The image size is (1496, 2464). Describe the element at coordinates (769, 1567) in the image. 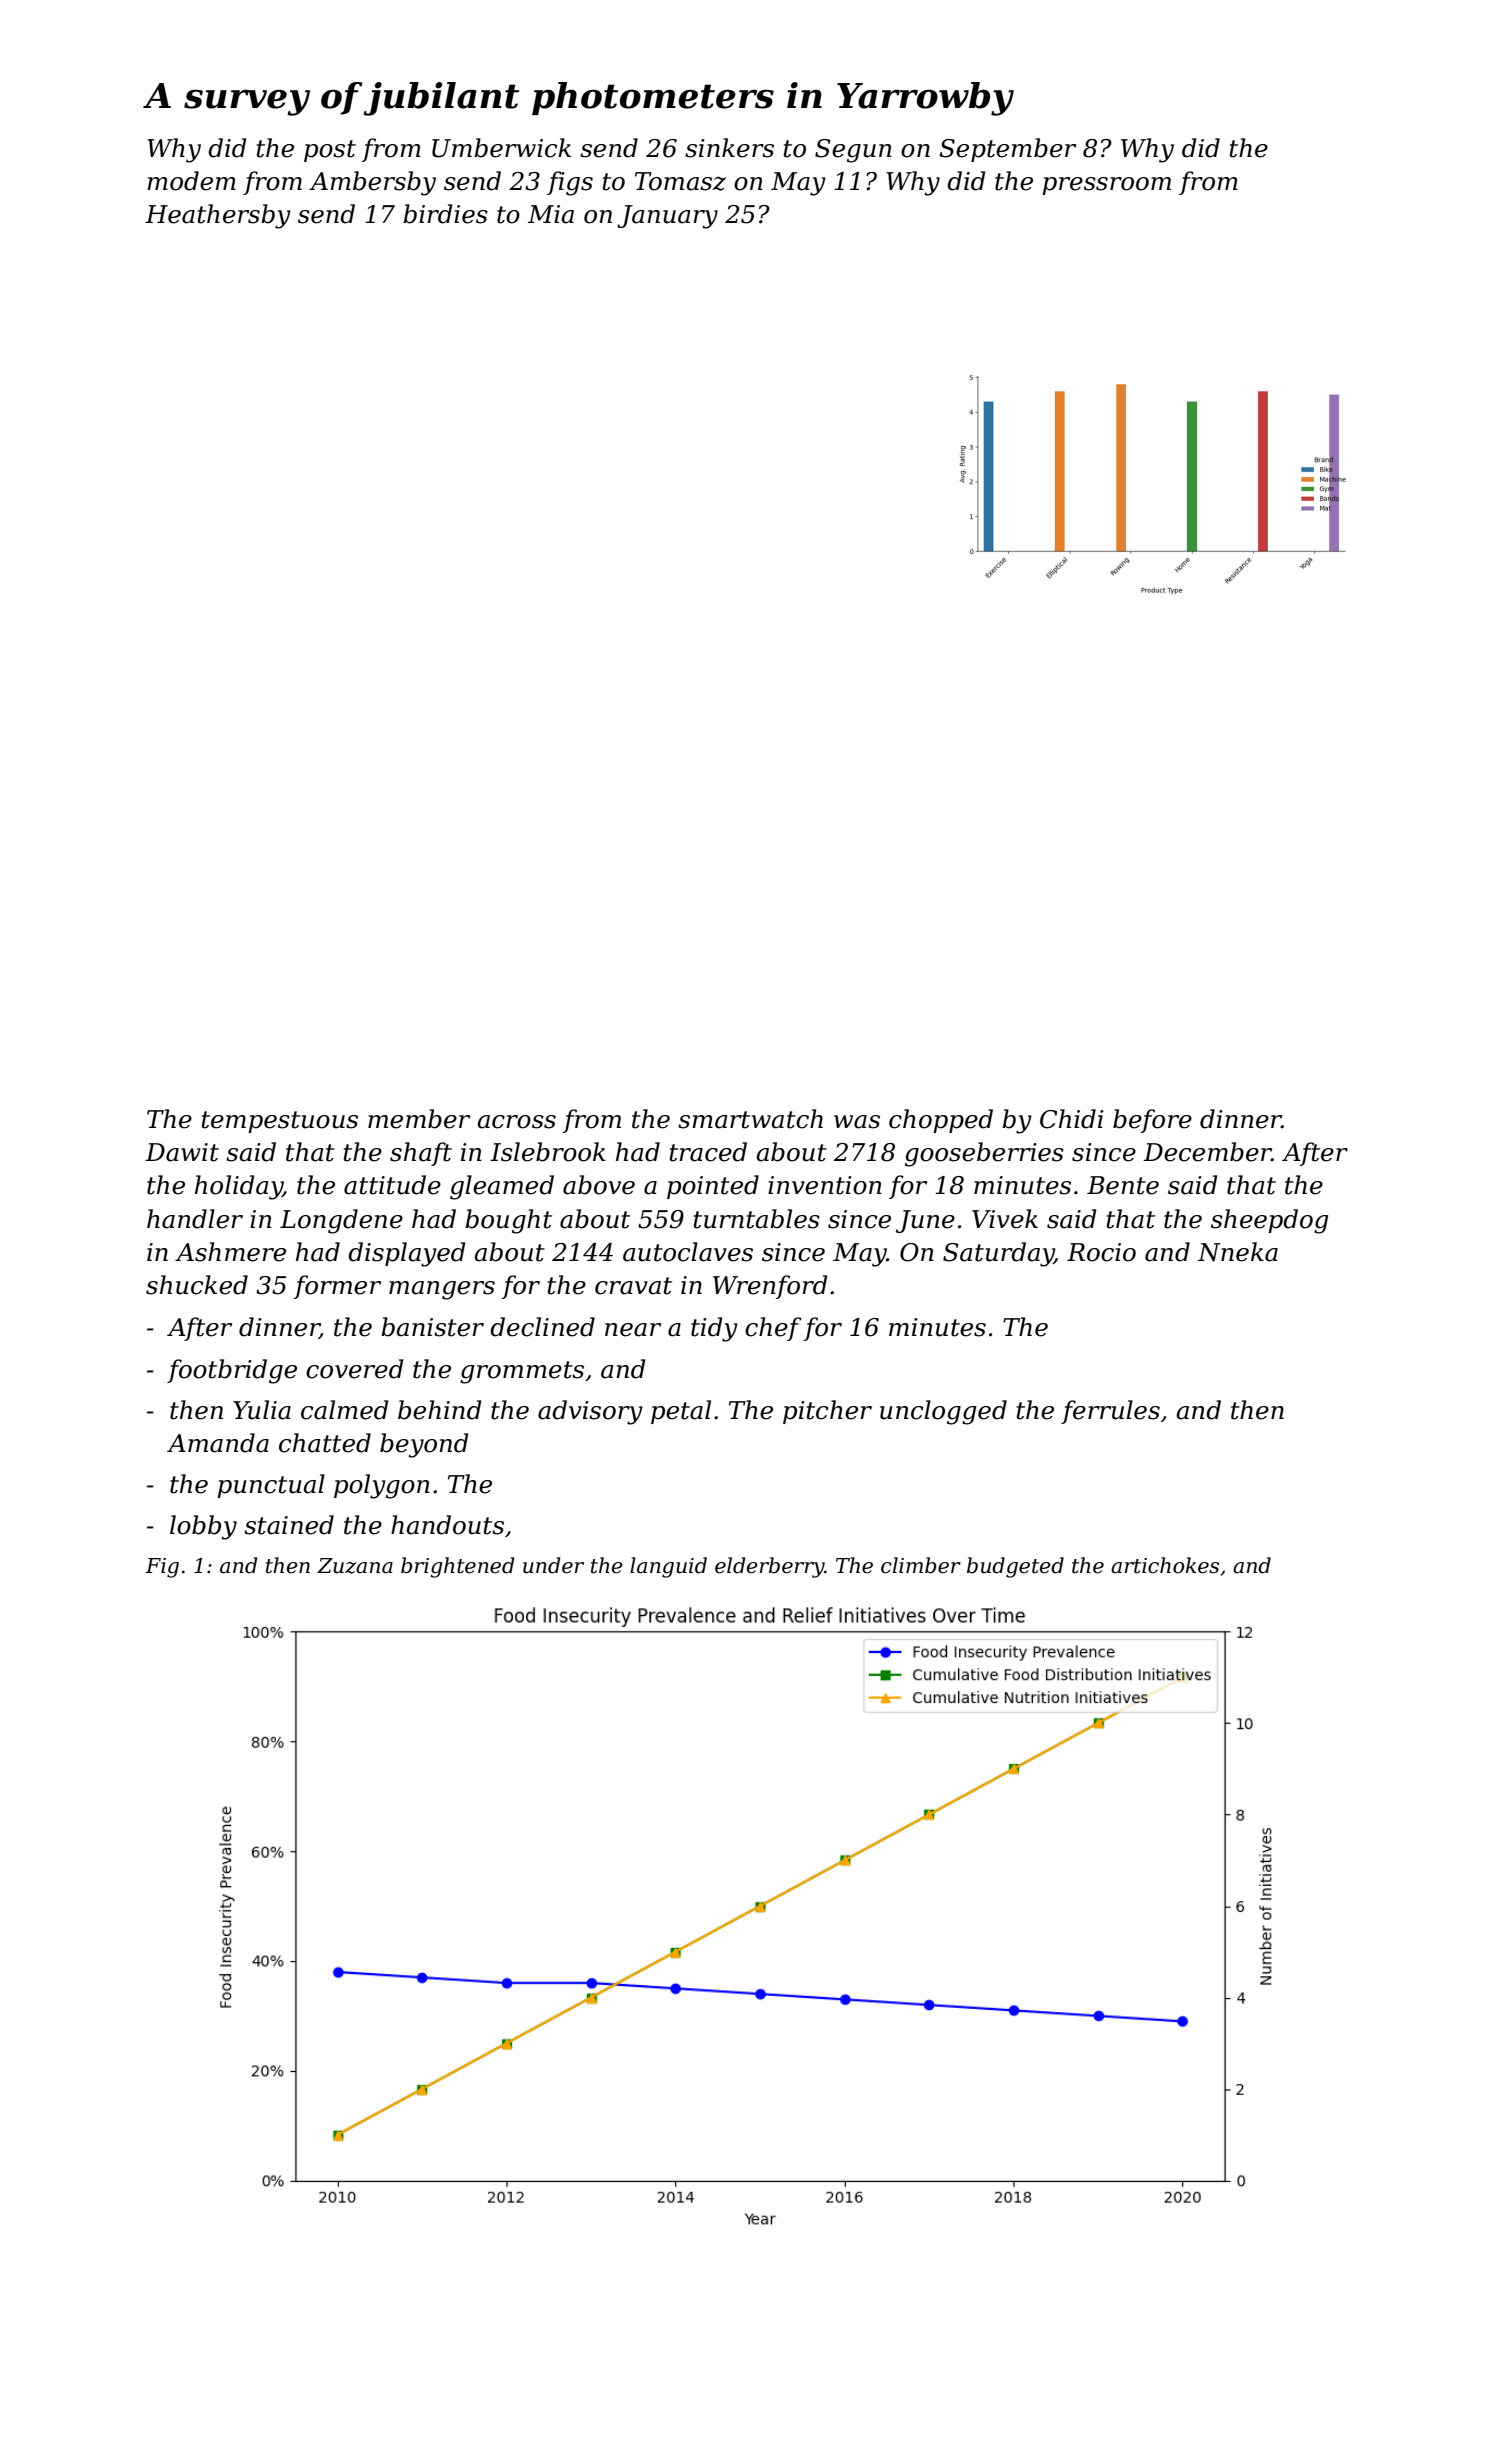

I see `elderberry` at that location.
